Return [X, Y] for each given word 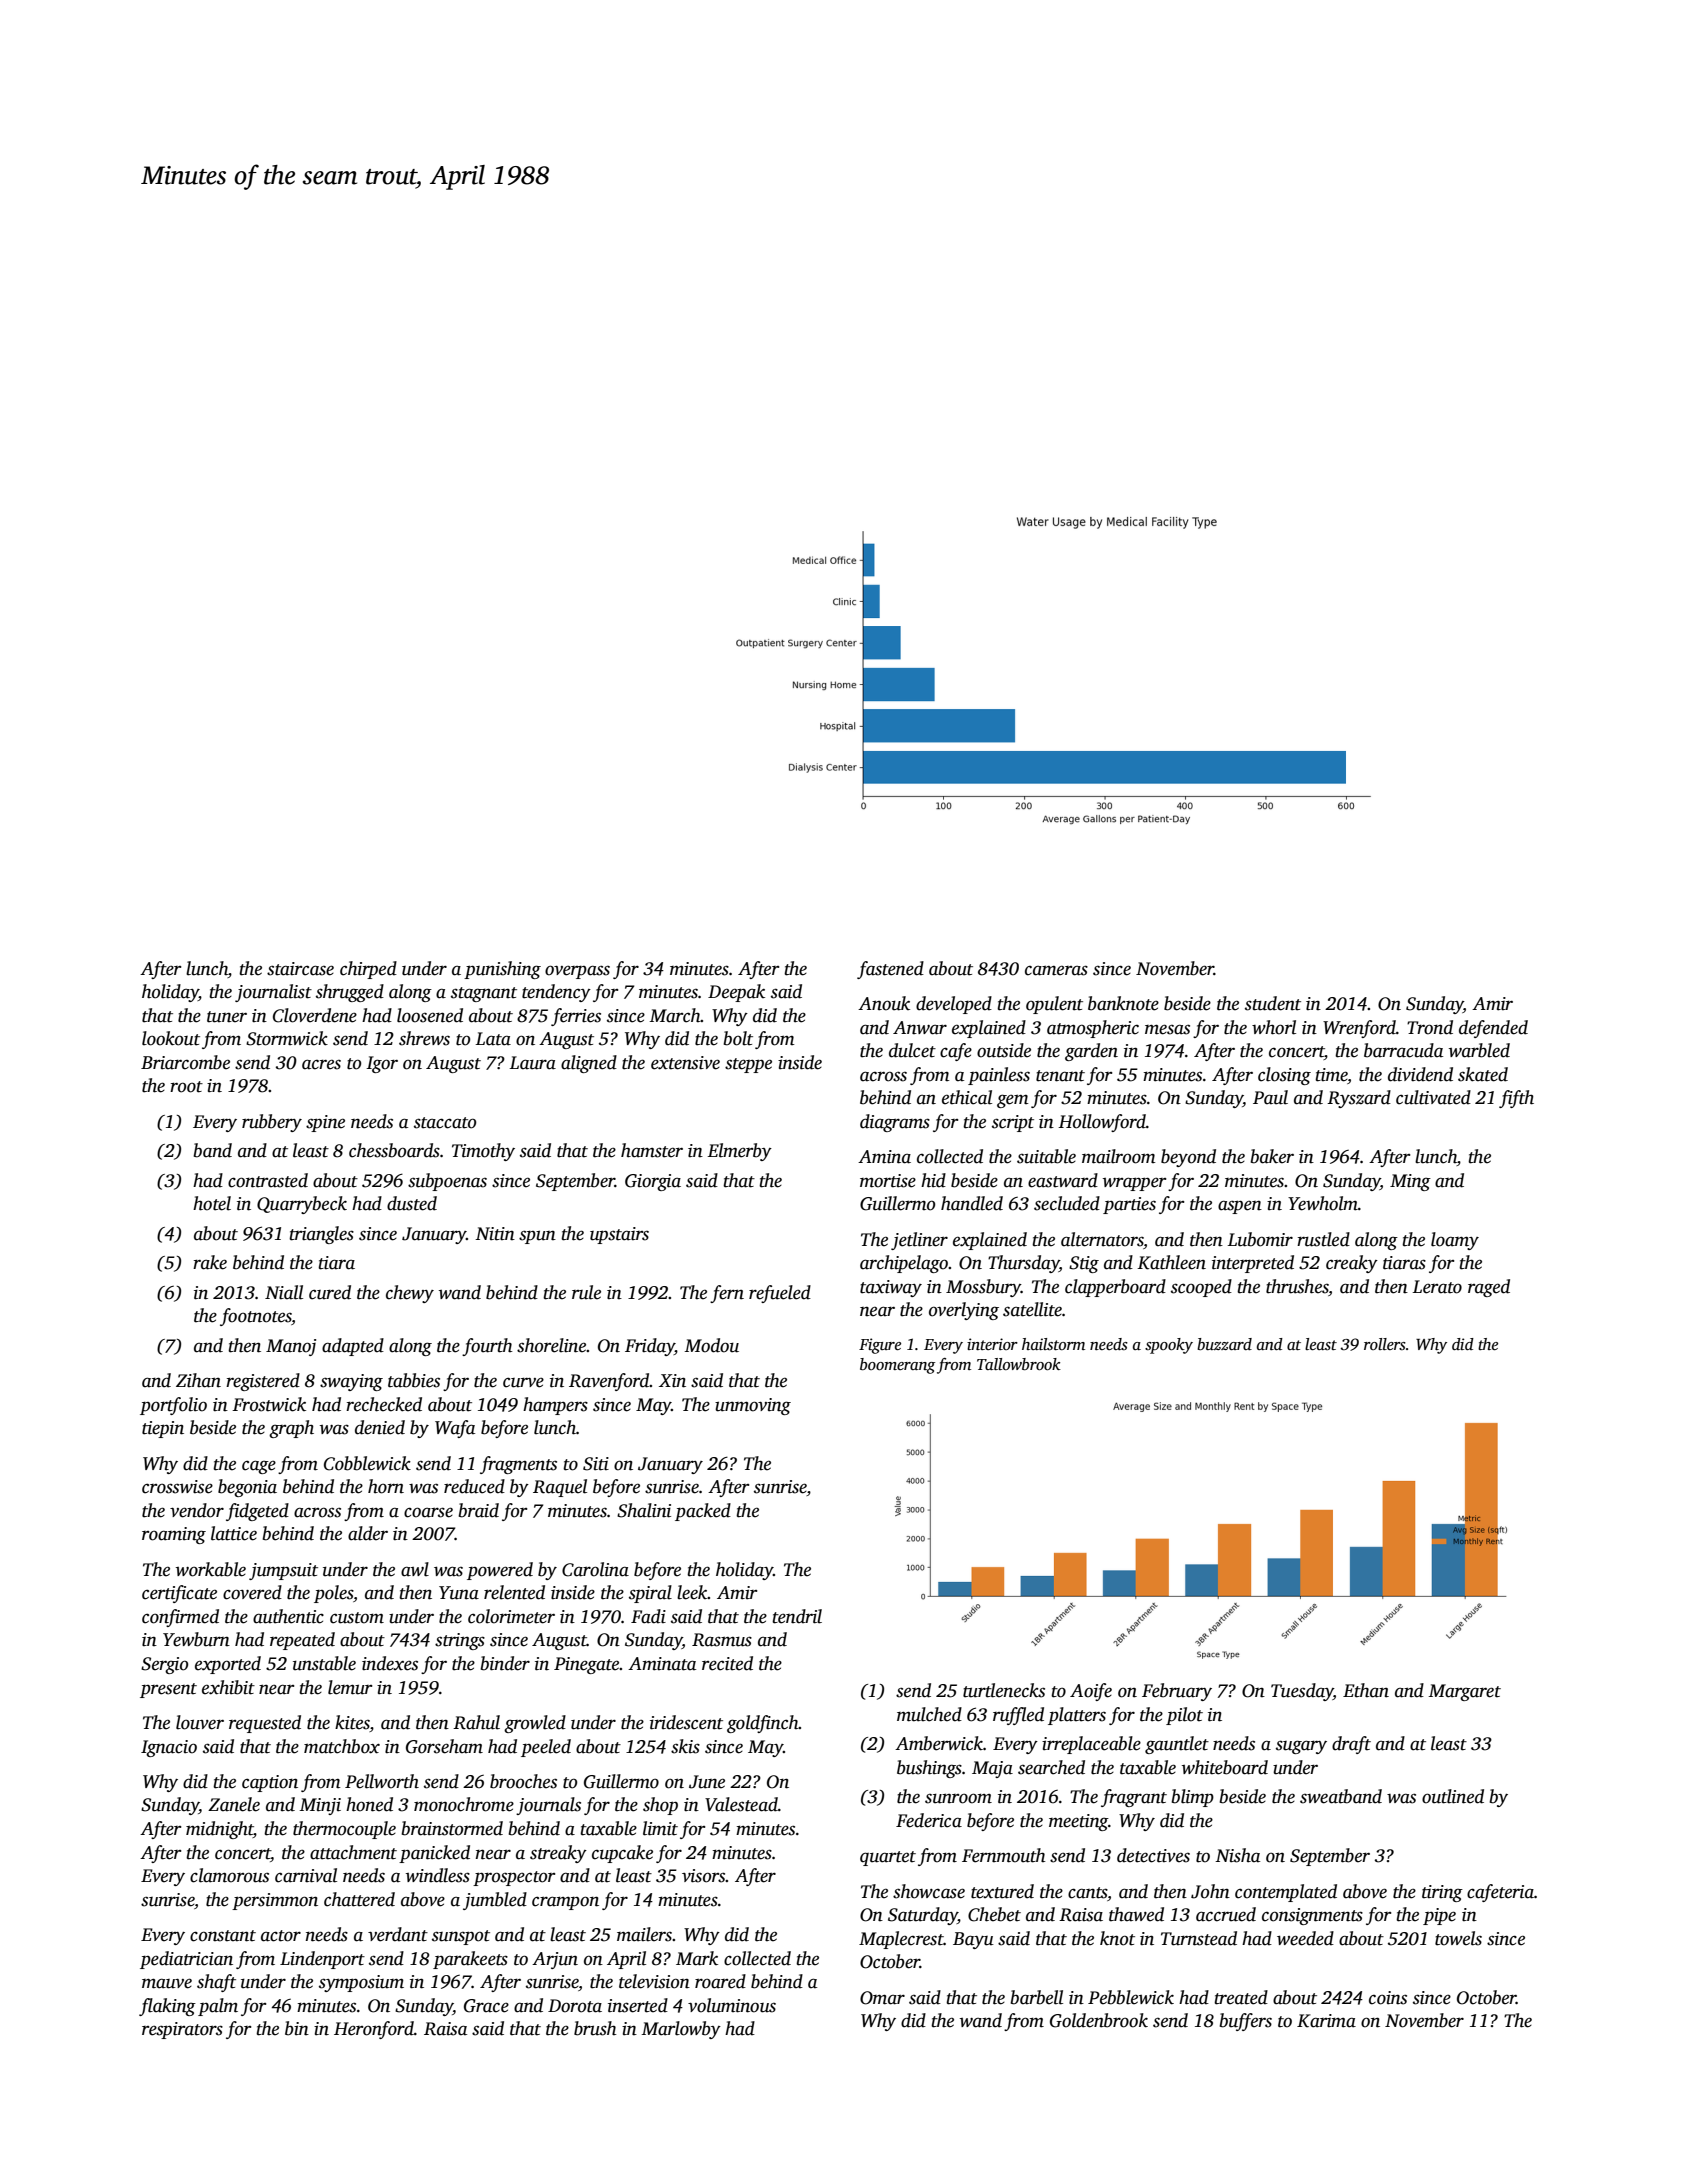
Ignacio [169, 1748]
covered [252, 1592]
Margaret [1464, 1692]
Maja [992, 1769]
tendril [797, 1616]
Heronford [374, 2030]
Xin [672, 1381]
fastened [890, 970]
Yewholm [1323, 1203]
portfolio [173, 1406]
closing [1284, 1076]
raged [1489, 1288]
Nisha [1237, 1855]
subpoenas [447, 1182]
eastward [1063, 1180]
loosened [430, 1015]
